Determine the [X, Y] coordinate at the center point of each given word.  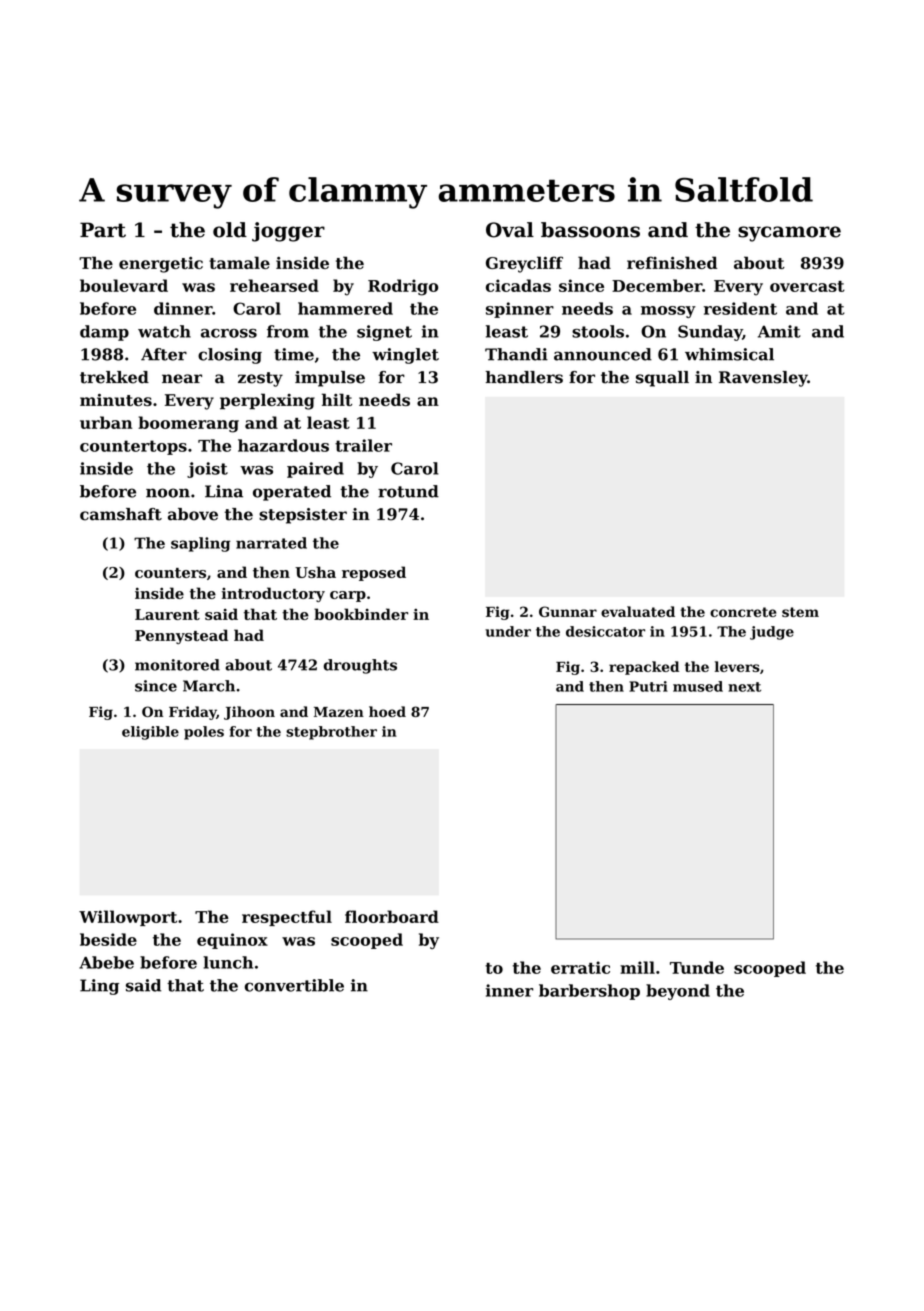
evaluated [638, 611]
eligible [150, 733]
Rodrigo [403, 287]
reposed [374, 573]
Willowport [128, 918]
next [744, 687]
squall [662, 379]
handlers [524, 377]
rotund [408, 491]
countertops [133, 447]
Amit [779, 331]
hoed [387, 711]
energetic [161, 265]
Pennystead [181, 636]
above [193, 514]
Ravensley [763, 379]
